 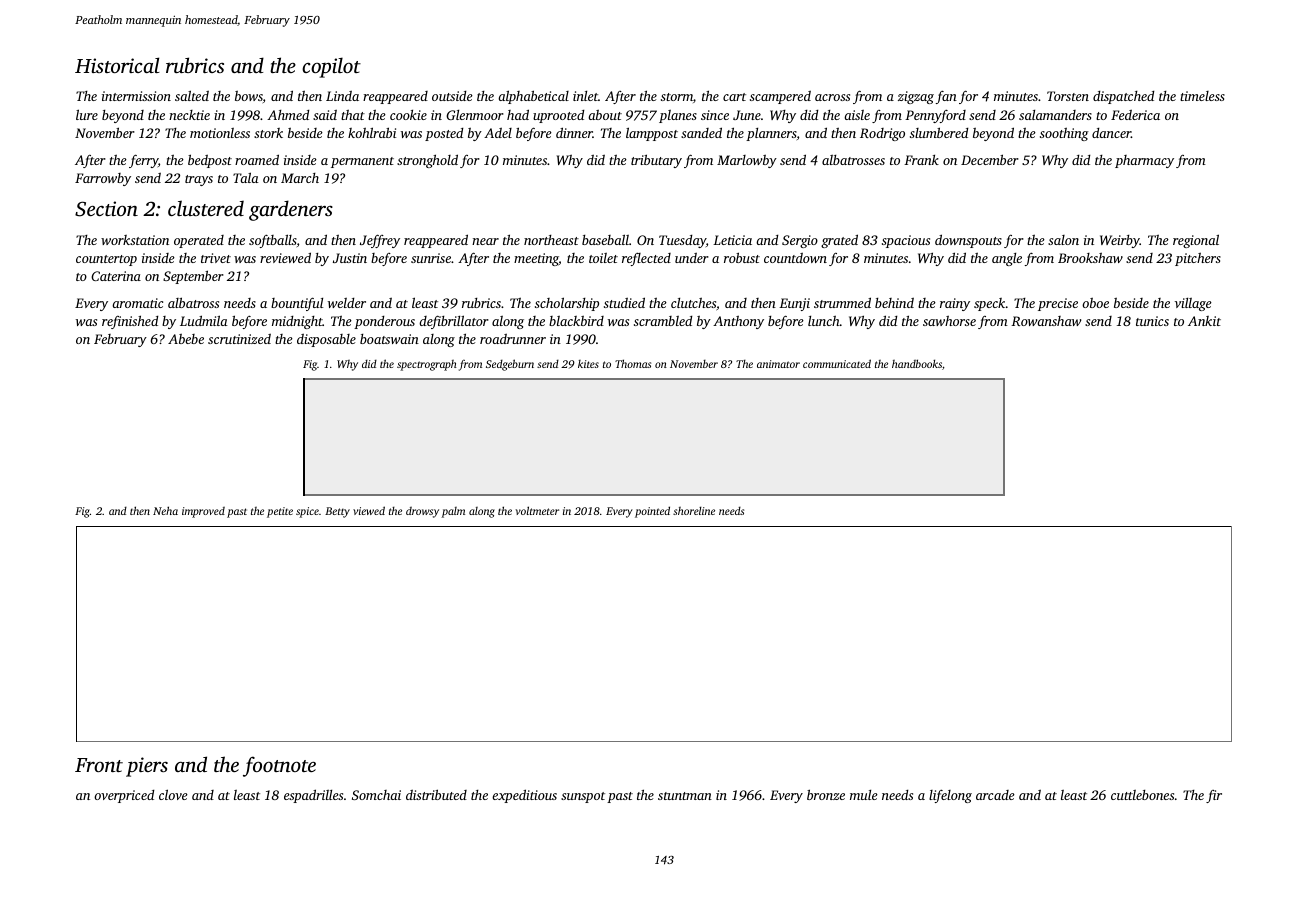 I want to click on refinished, so click(x=130, y=322).
